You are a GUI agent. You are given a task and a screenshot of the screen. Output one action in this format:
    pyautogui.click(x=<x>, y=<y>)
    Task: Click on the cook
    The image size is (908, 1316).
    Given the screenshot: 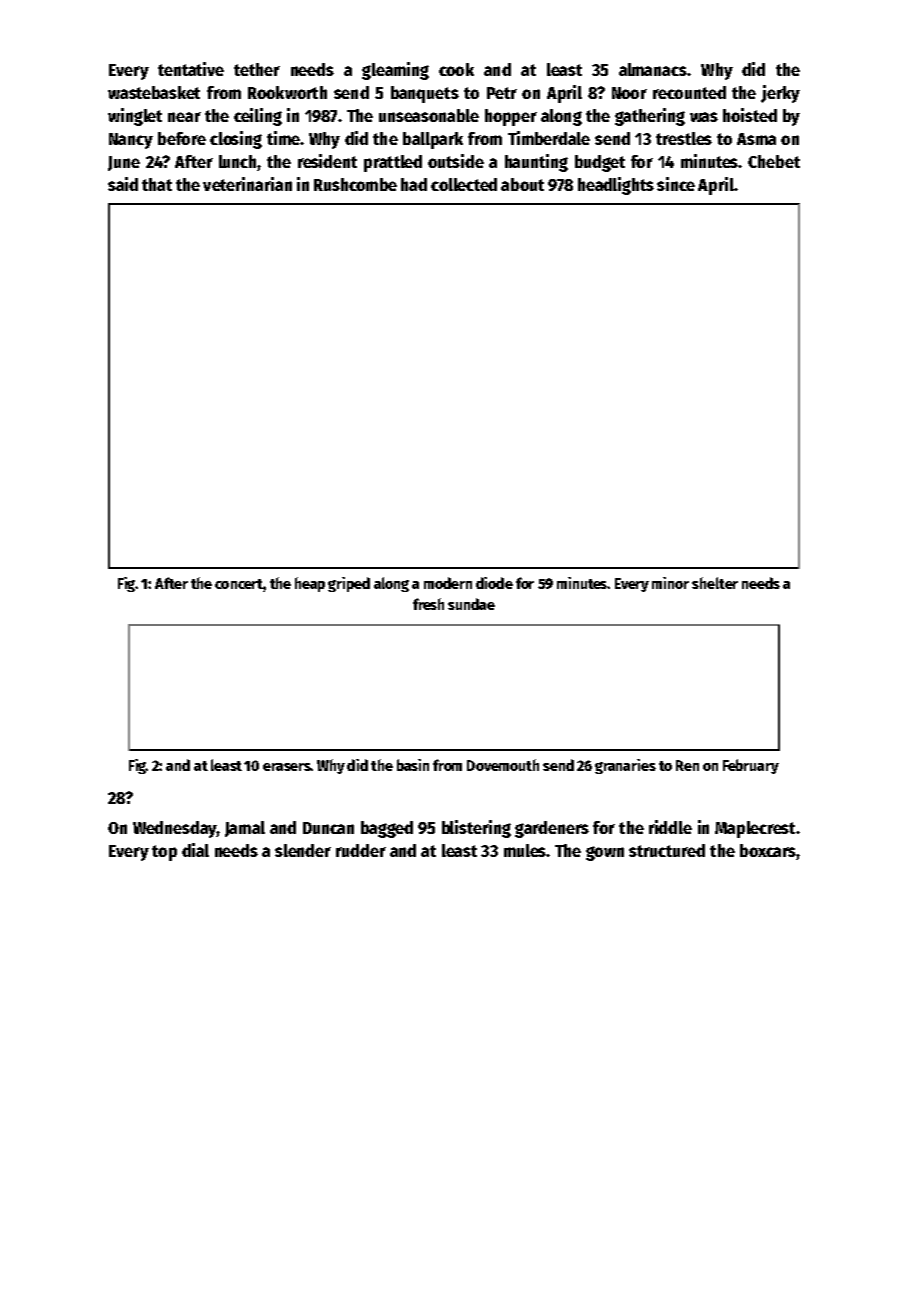 What is the action you would take?
    pyautogui.click(x=456, y=69)
